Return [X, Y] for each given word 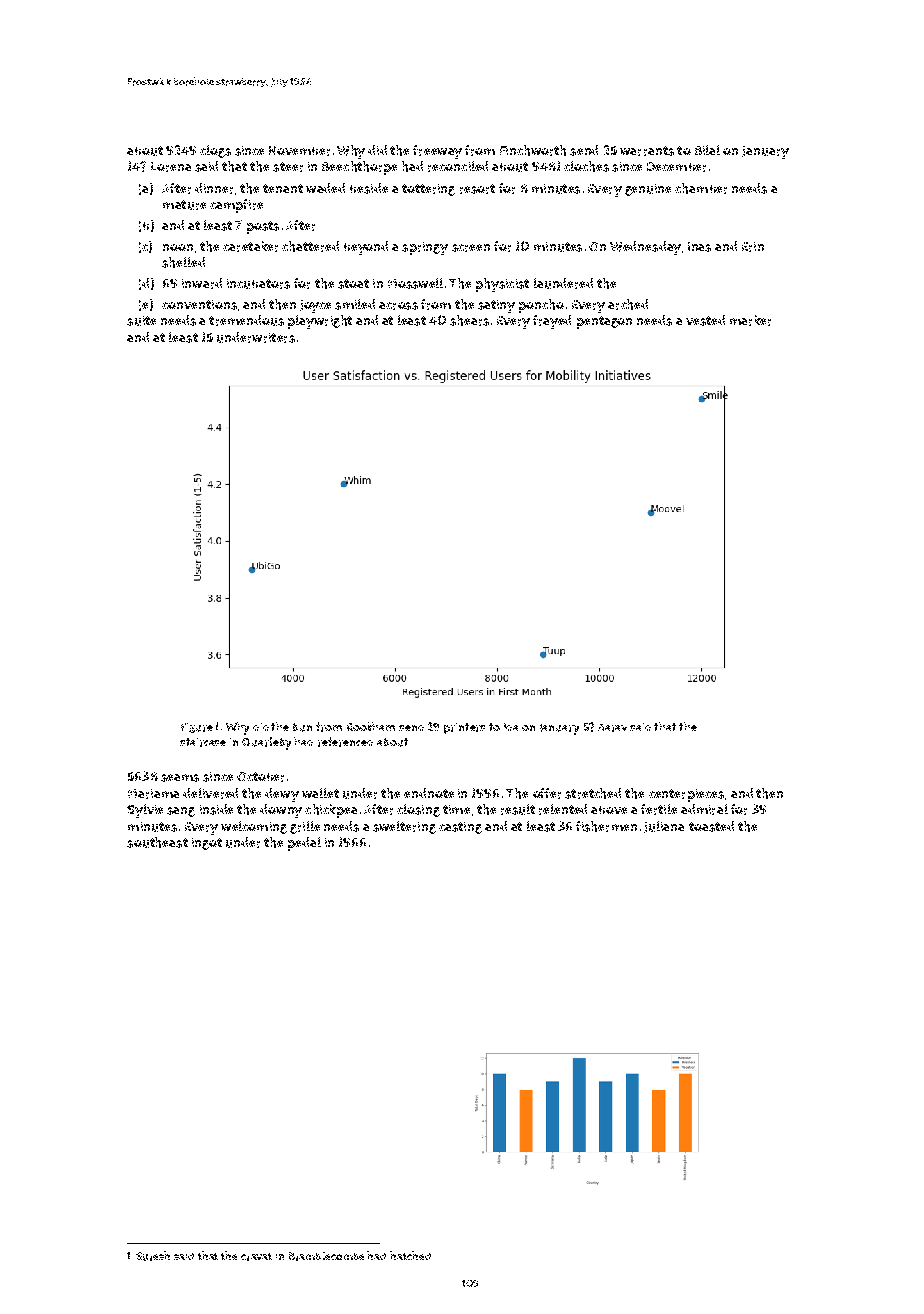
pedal [304, 844]
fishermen [606, 826]
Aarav [612, 728]
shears [469, 320]
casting [460, 828]
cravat [256, 1257]
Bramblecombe [326, 1256]
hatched [410, 1255]
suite [141, 321]
